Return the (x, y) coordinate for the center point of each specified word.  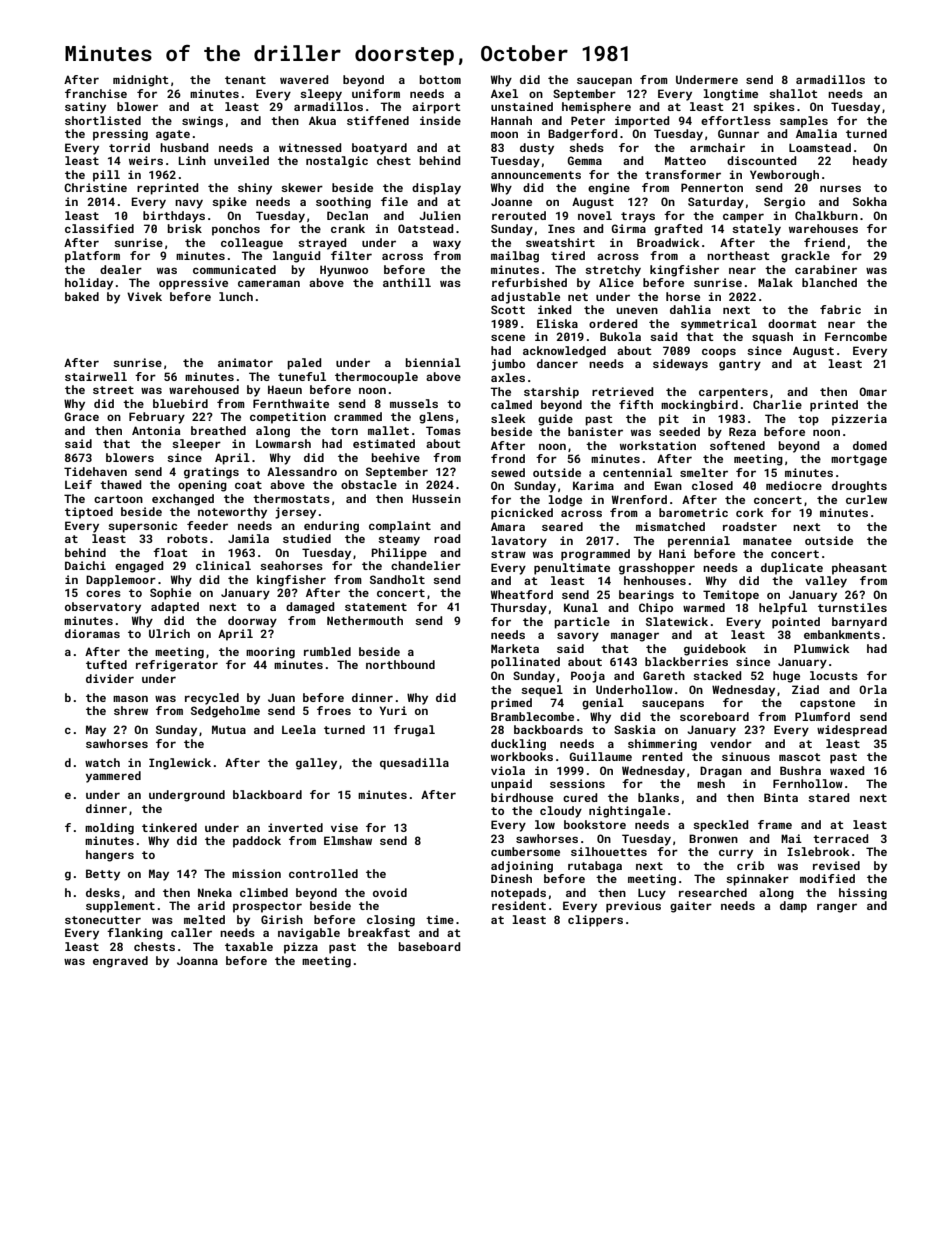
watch (102, 762)
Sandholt (397, 579)
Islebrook (818, 851)
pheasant (859, 569)
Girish (282, 919)
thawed (121, 484)
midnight (141, 81)
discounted (762, 160)
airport (436, 108)
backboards (548, 729)
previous (633, 907)
